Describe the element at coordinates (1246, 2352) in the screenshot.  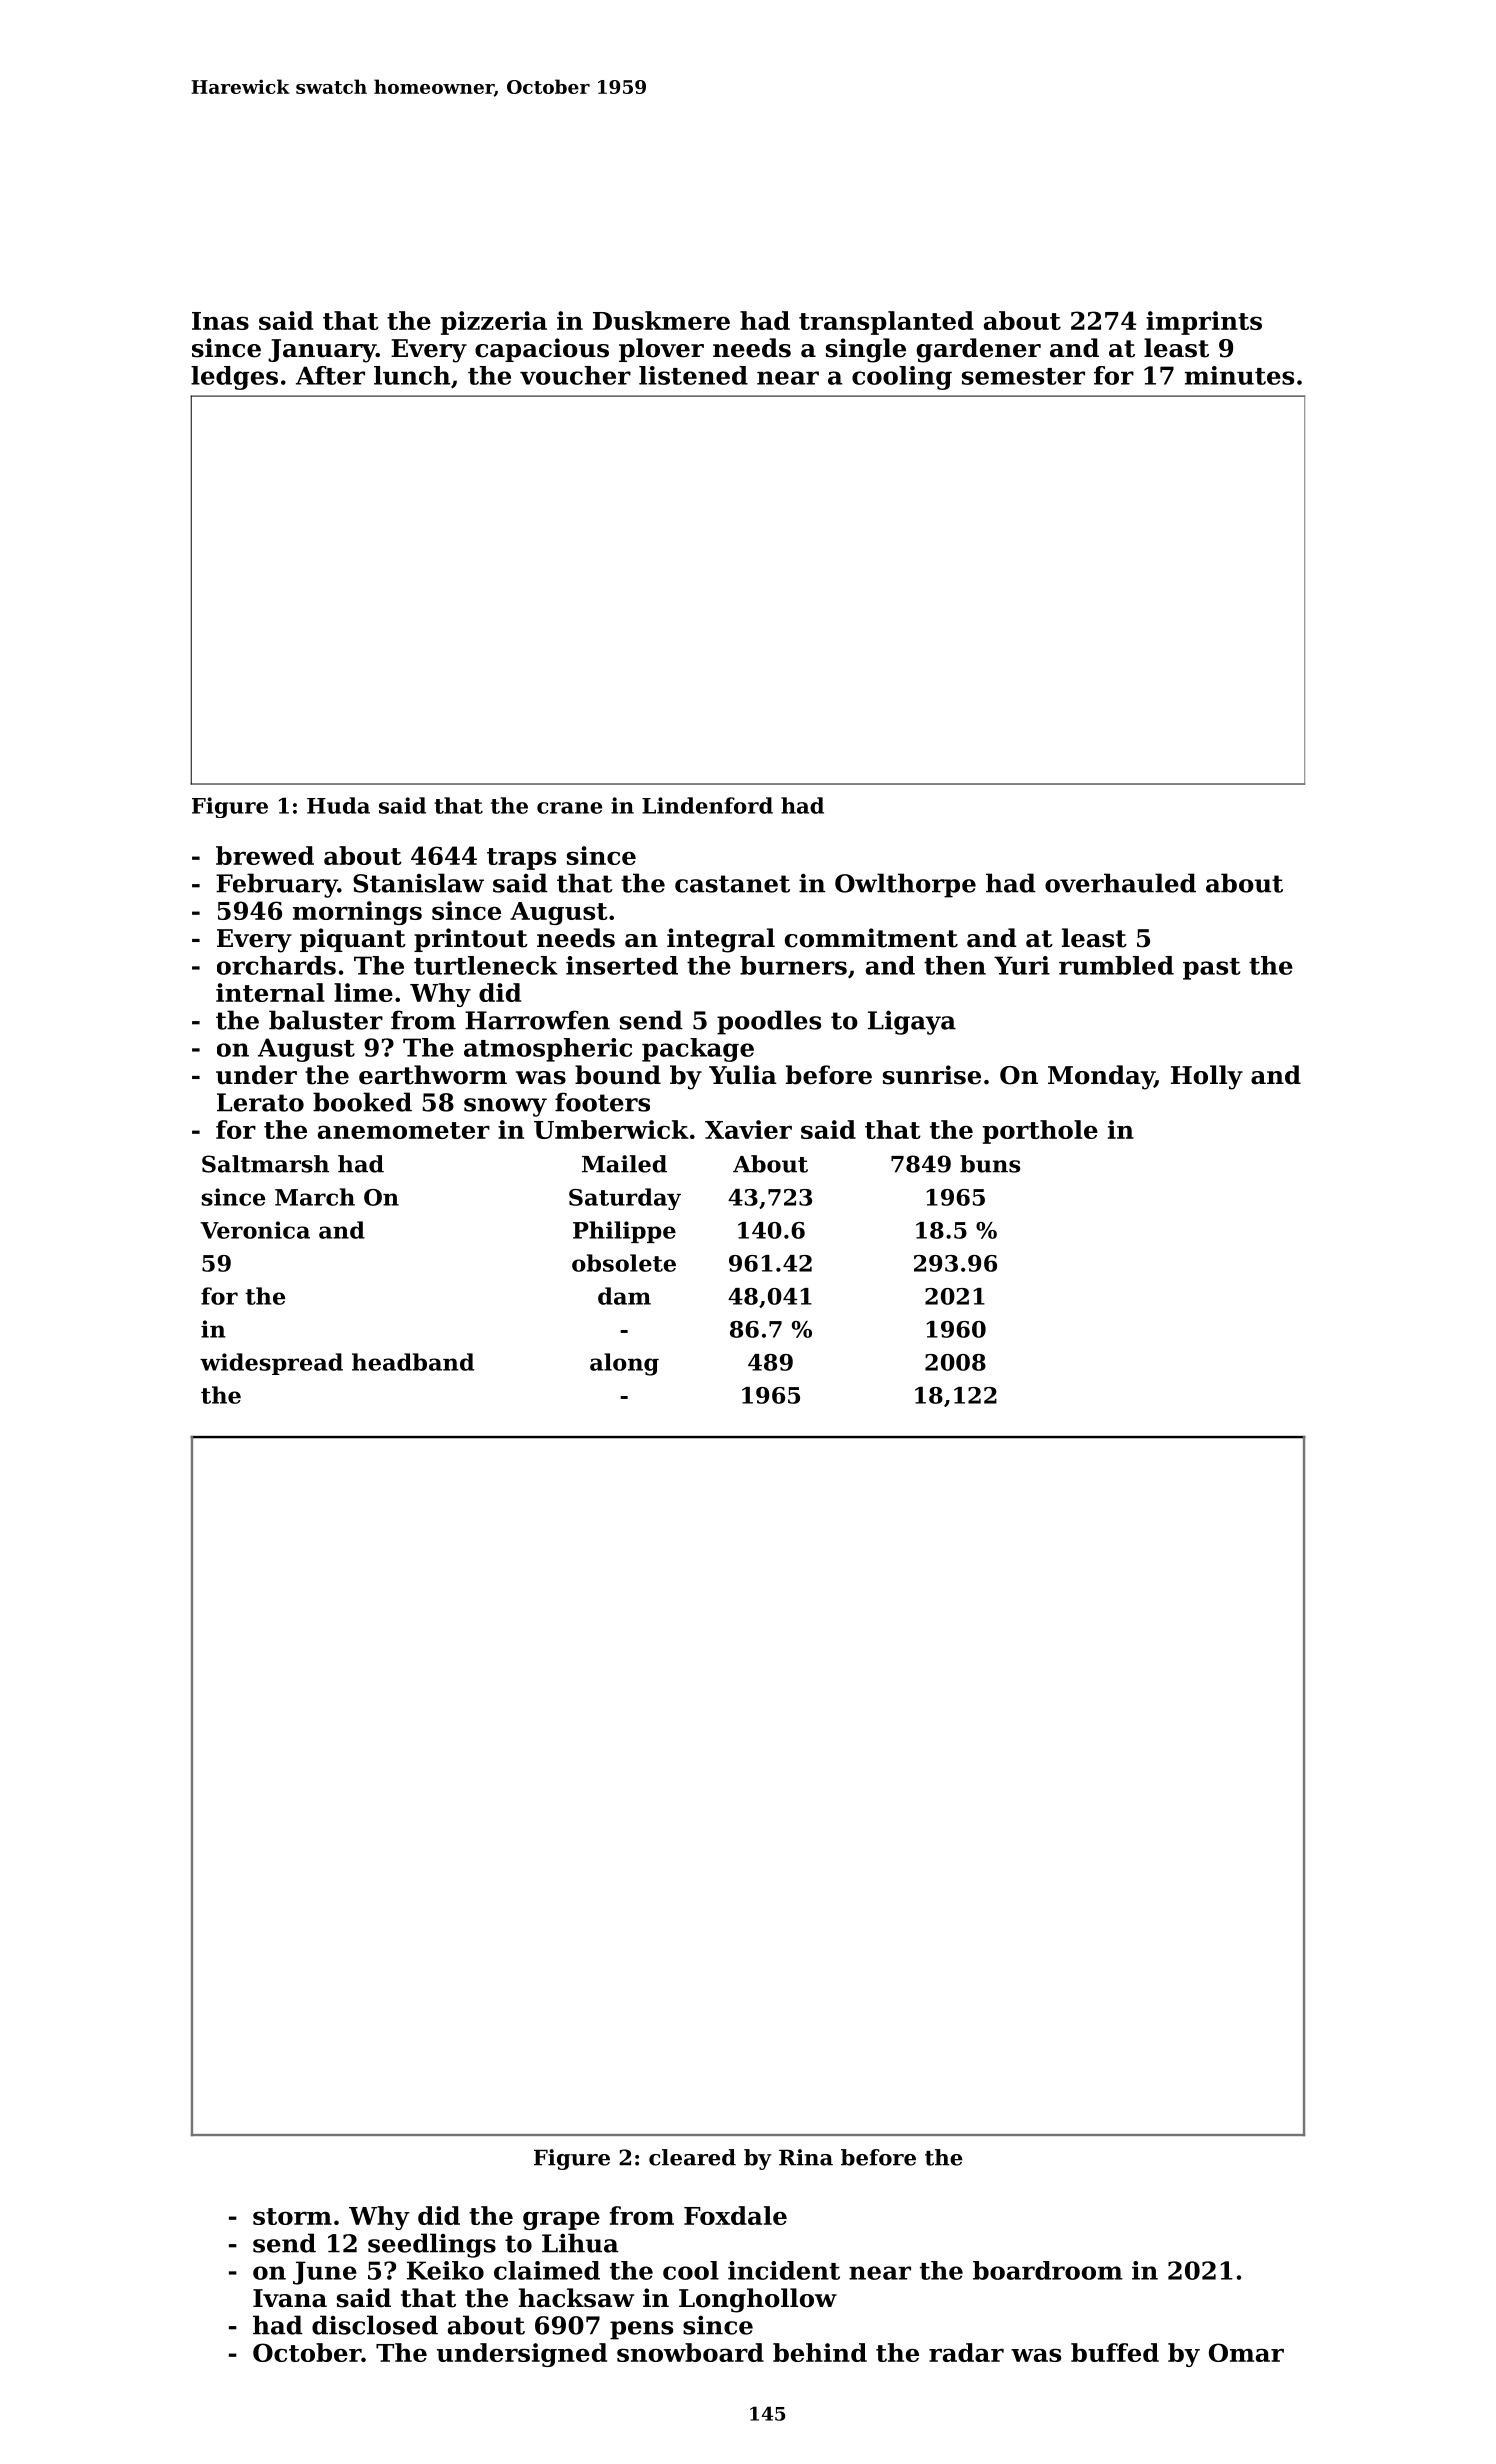
I see `Omar` at that location.
